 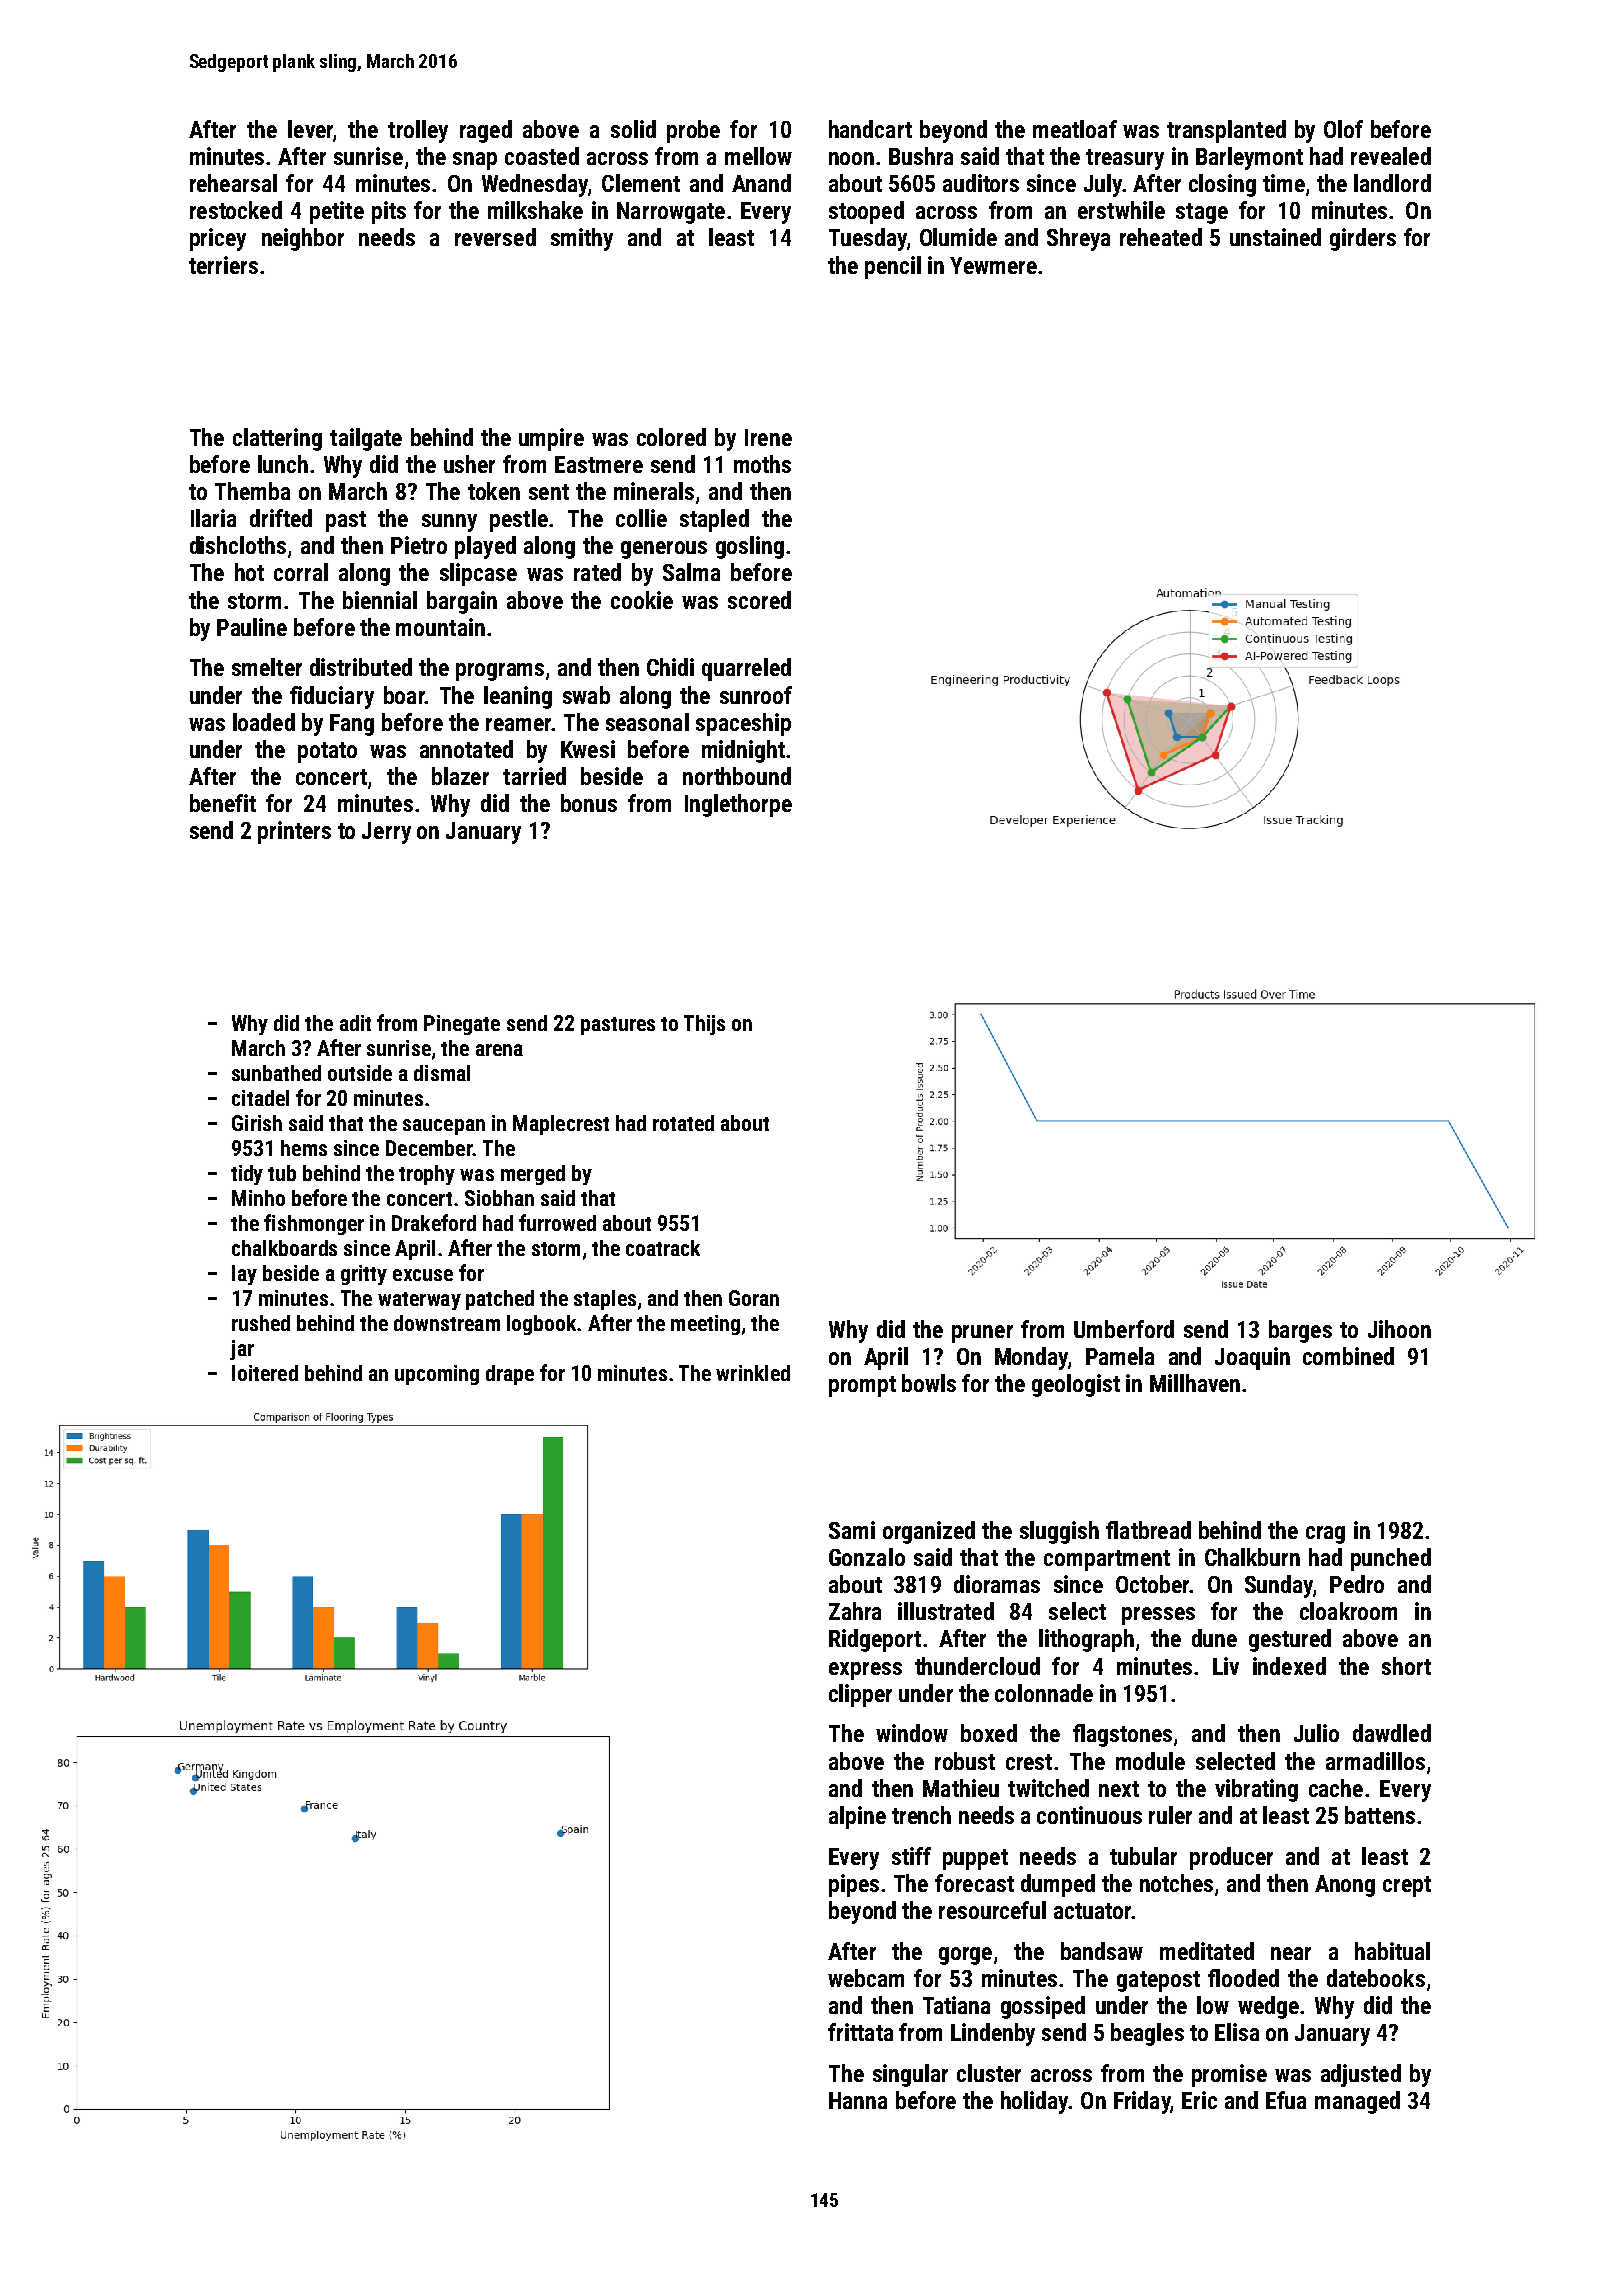 I want to click on forecast, so click(x=974, y=1883).
